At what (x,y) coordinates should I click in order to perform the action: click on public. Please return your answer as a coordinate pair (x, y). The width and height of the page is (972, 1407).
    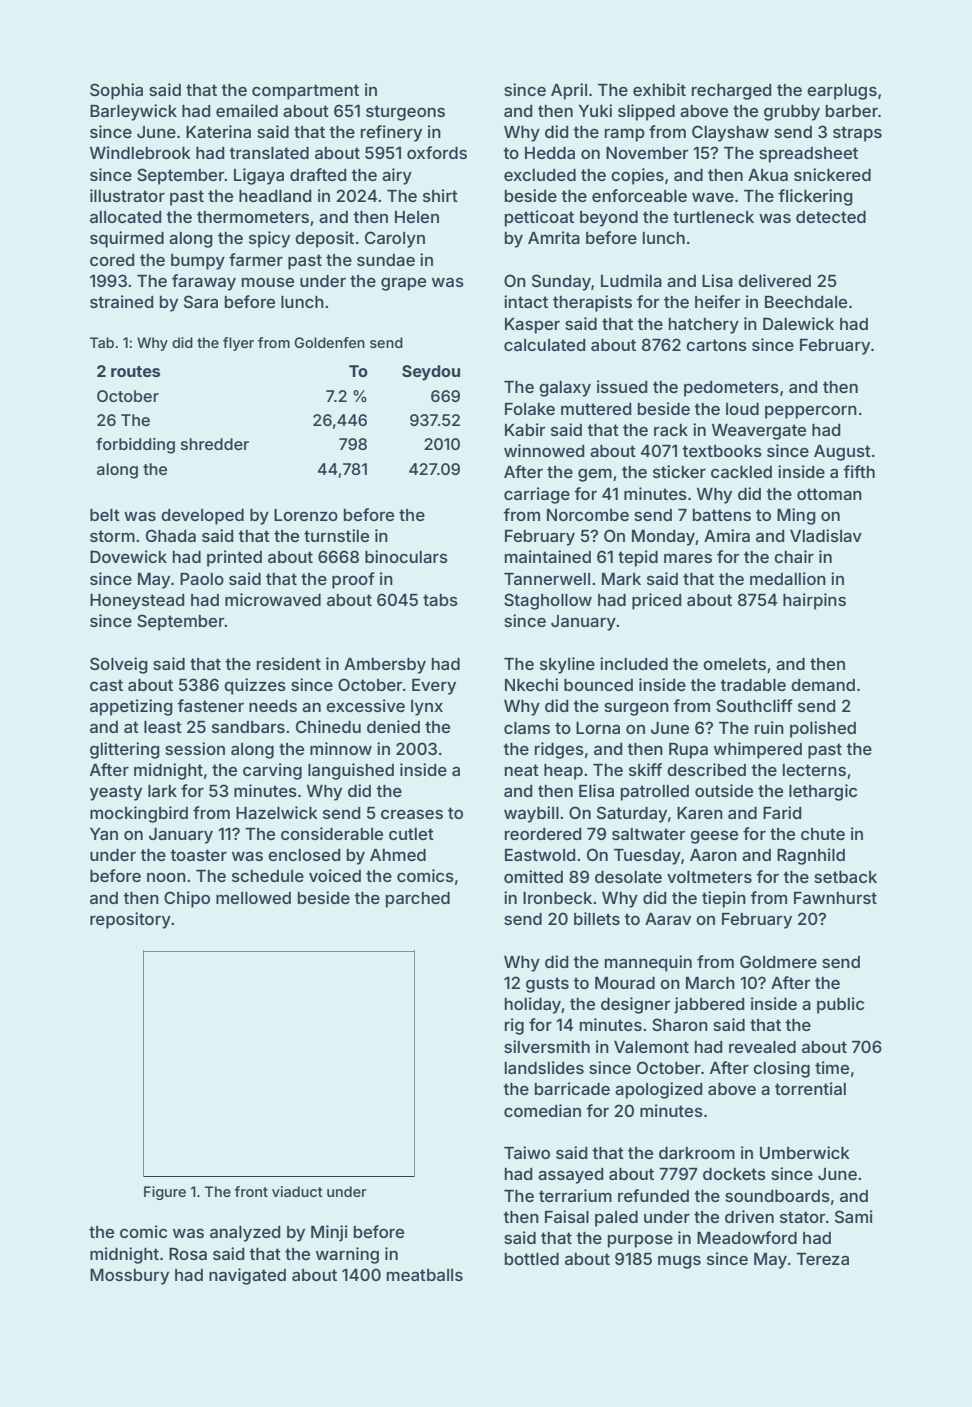
    Looking at the image, I should click on (840, 1005).
